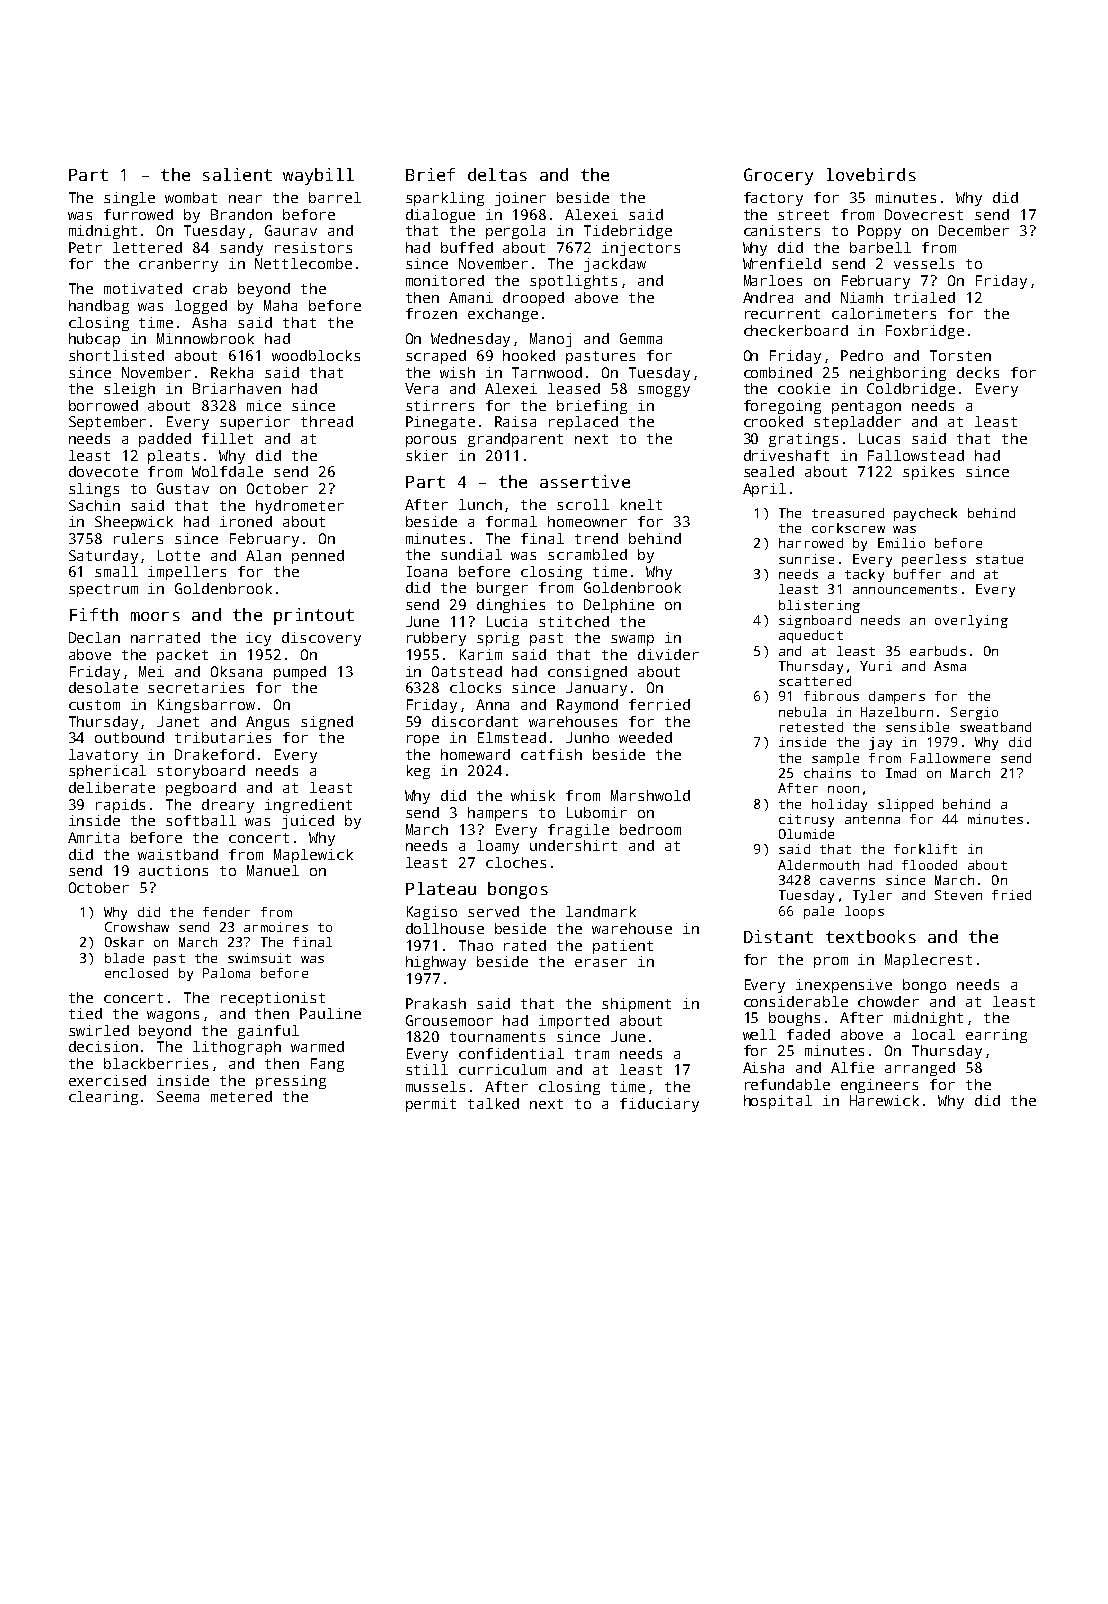  What do you see at coordinates (85, 1013) in the page?
I see `tied` at bounding box center [85, 1013].
